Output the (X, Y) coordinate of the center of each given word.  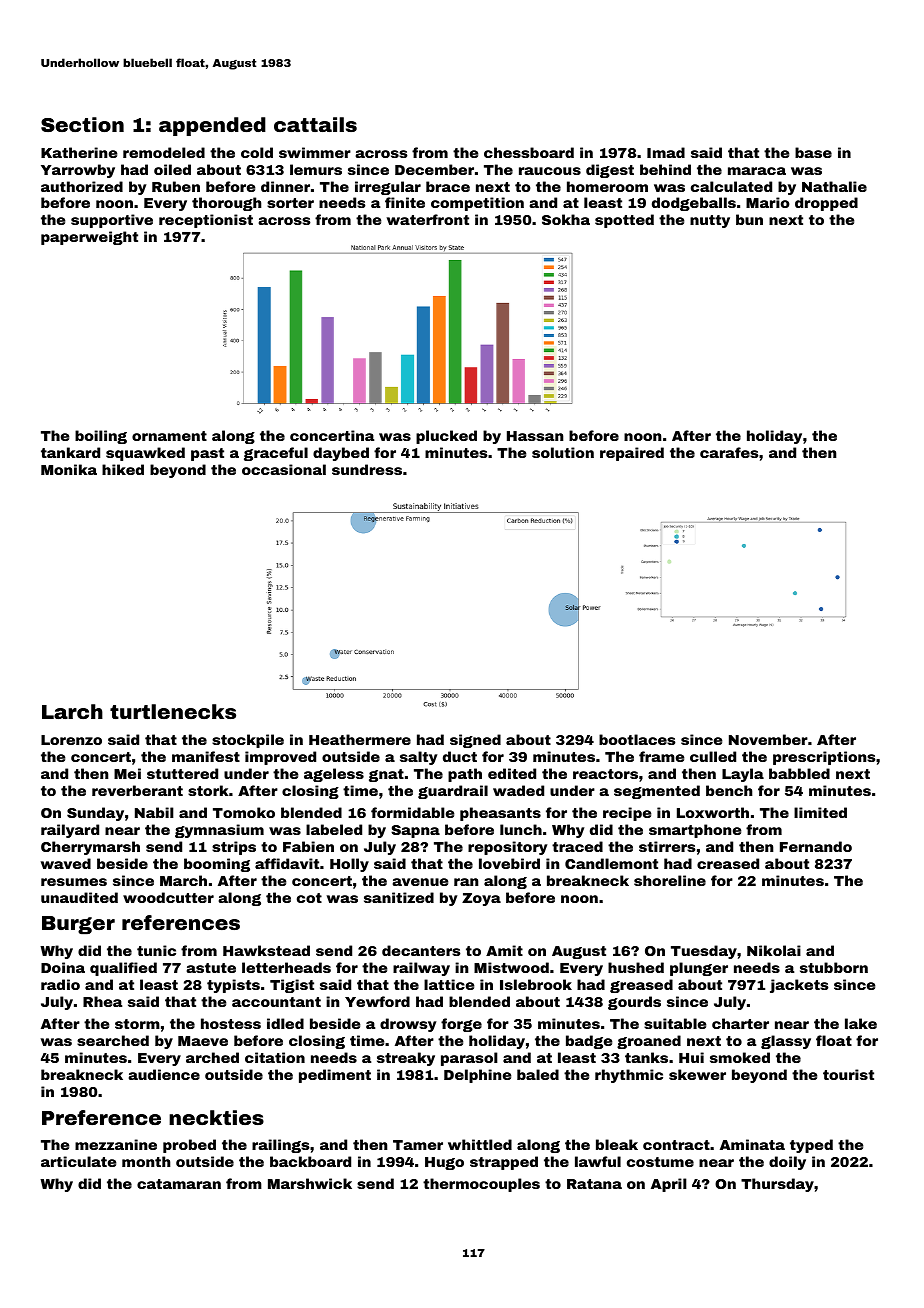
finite (405, 202)
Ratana (594, 1184)
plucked (446, 437)
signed (475, 741)
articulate (78, 1161)
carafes (729, 452)
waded (518, 790)
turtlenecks (173, 711)
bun (749, 219)
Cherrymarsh (90, 848)
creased (728, 863)
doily (787, 1163)
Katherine (79, 152)
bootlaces (637, 739)
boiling (101, 437)
